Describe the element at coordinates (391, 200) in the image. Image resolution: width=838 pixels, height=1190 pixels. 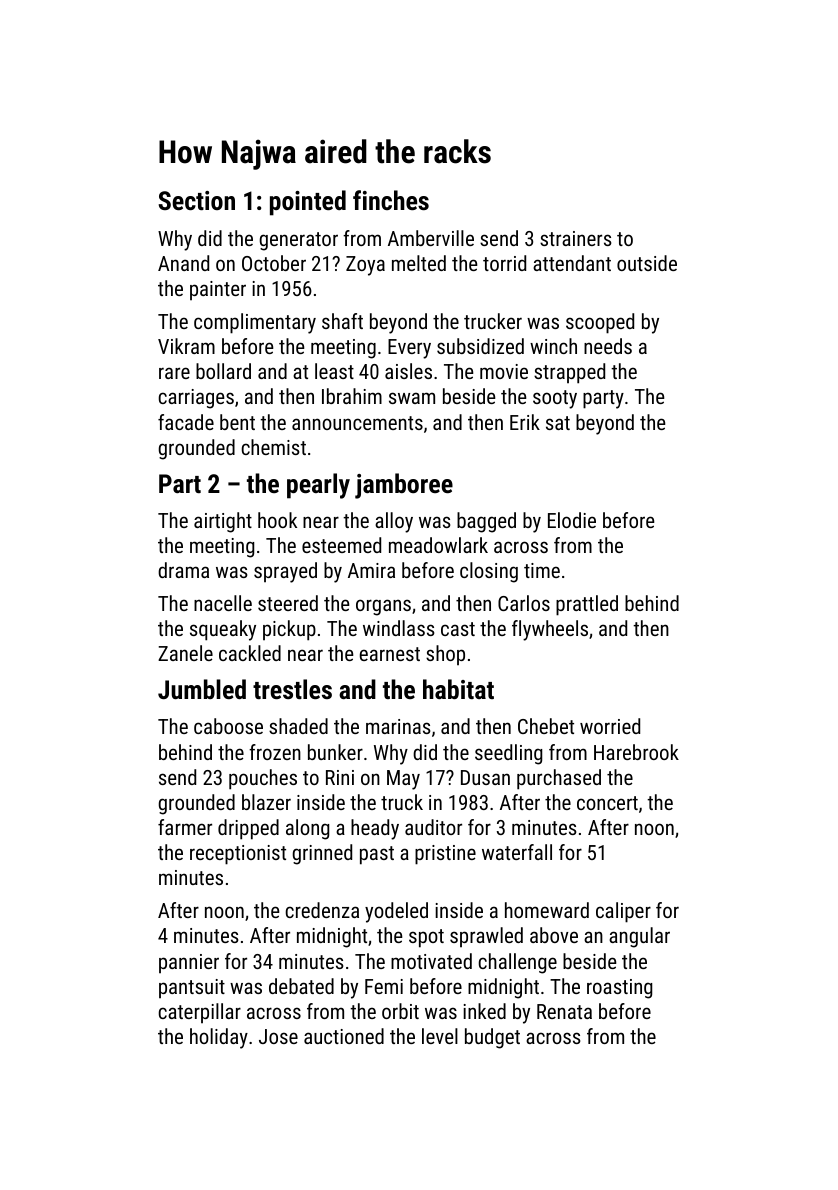
I see `finches` at that location.
